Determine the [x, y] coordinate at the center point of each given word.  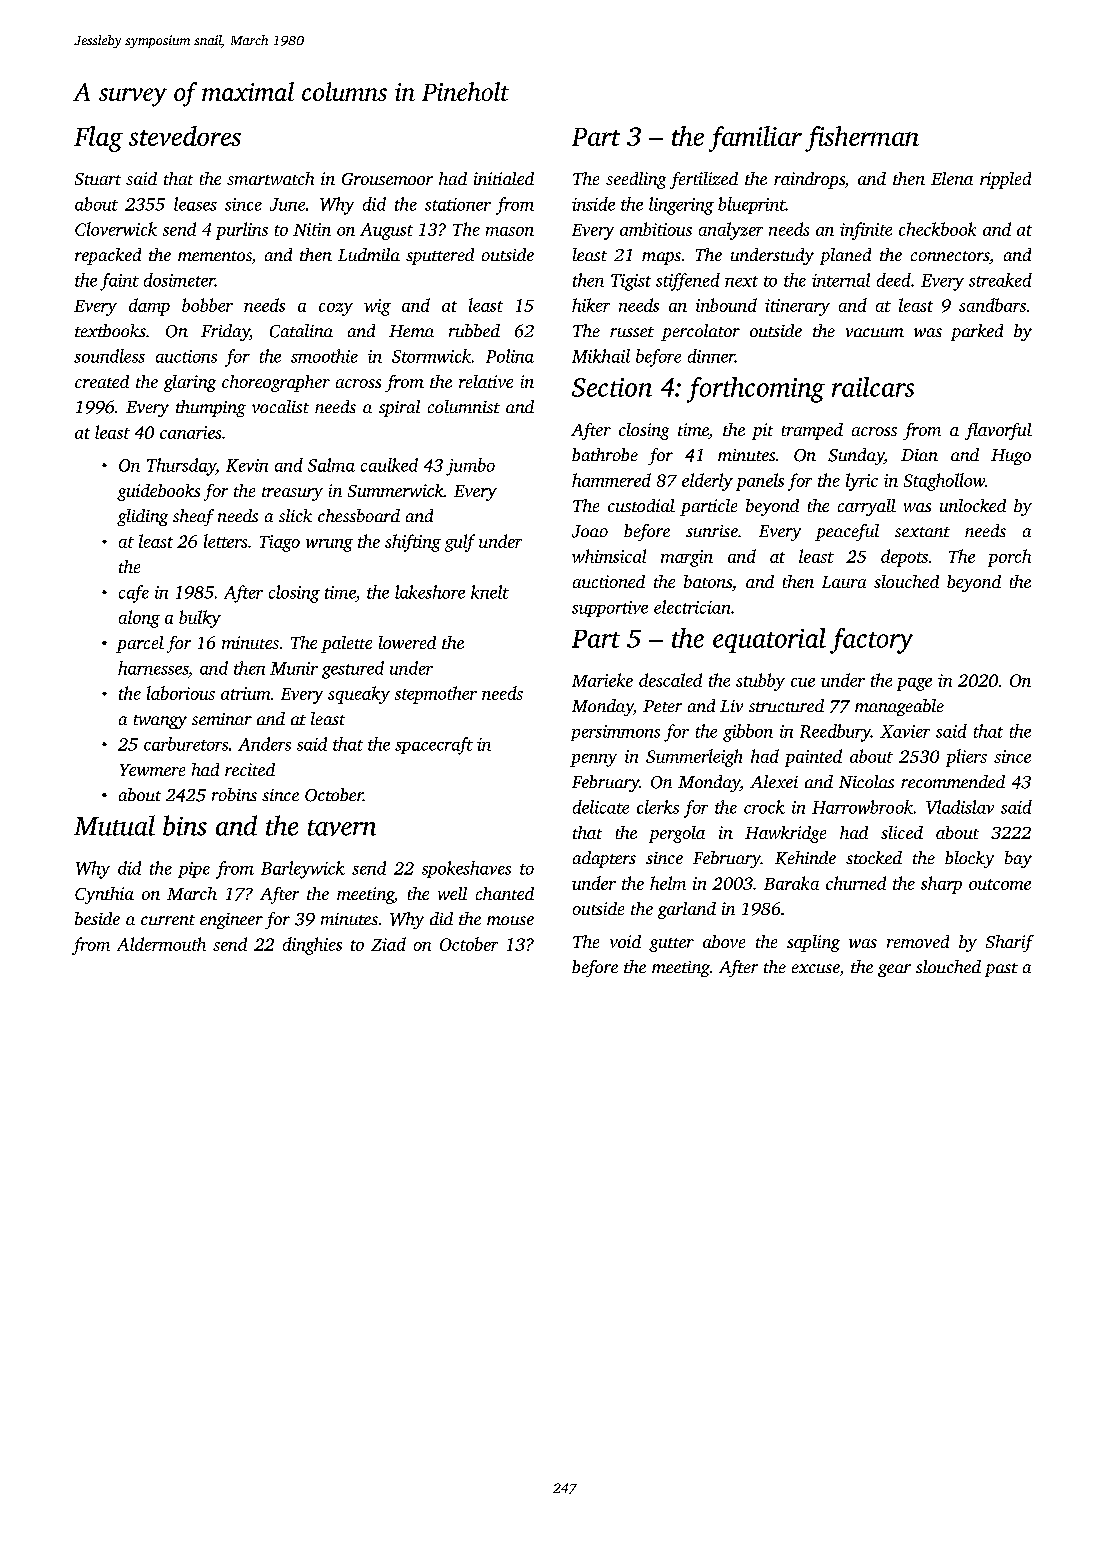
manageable [899, 707]
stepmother [436, 695]
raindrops [809, 180]
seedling [636, 180]
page [914, 684]
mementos [215, 256]
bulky [200, 619]
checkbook [937, 229]
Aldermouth [161, 944]
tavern [342, 828]
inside [593, 204]
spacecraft [434, 746]
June [287, 204]
